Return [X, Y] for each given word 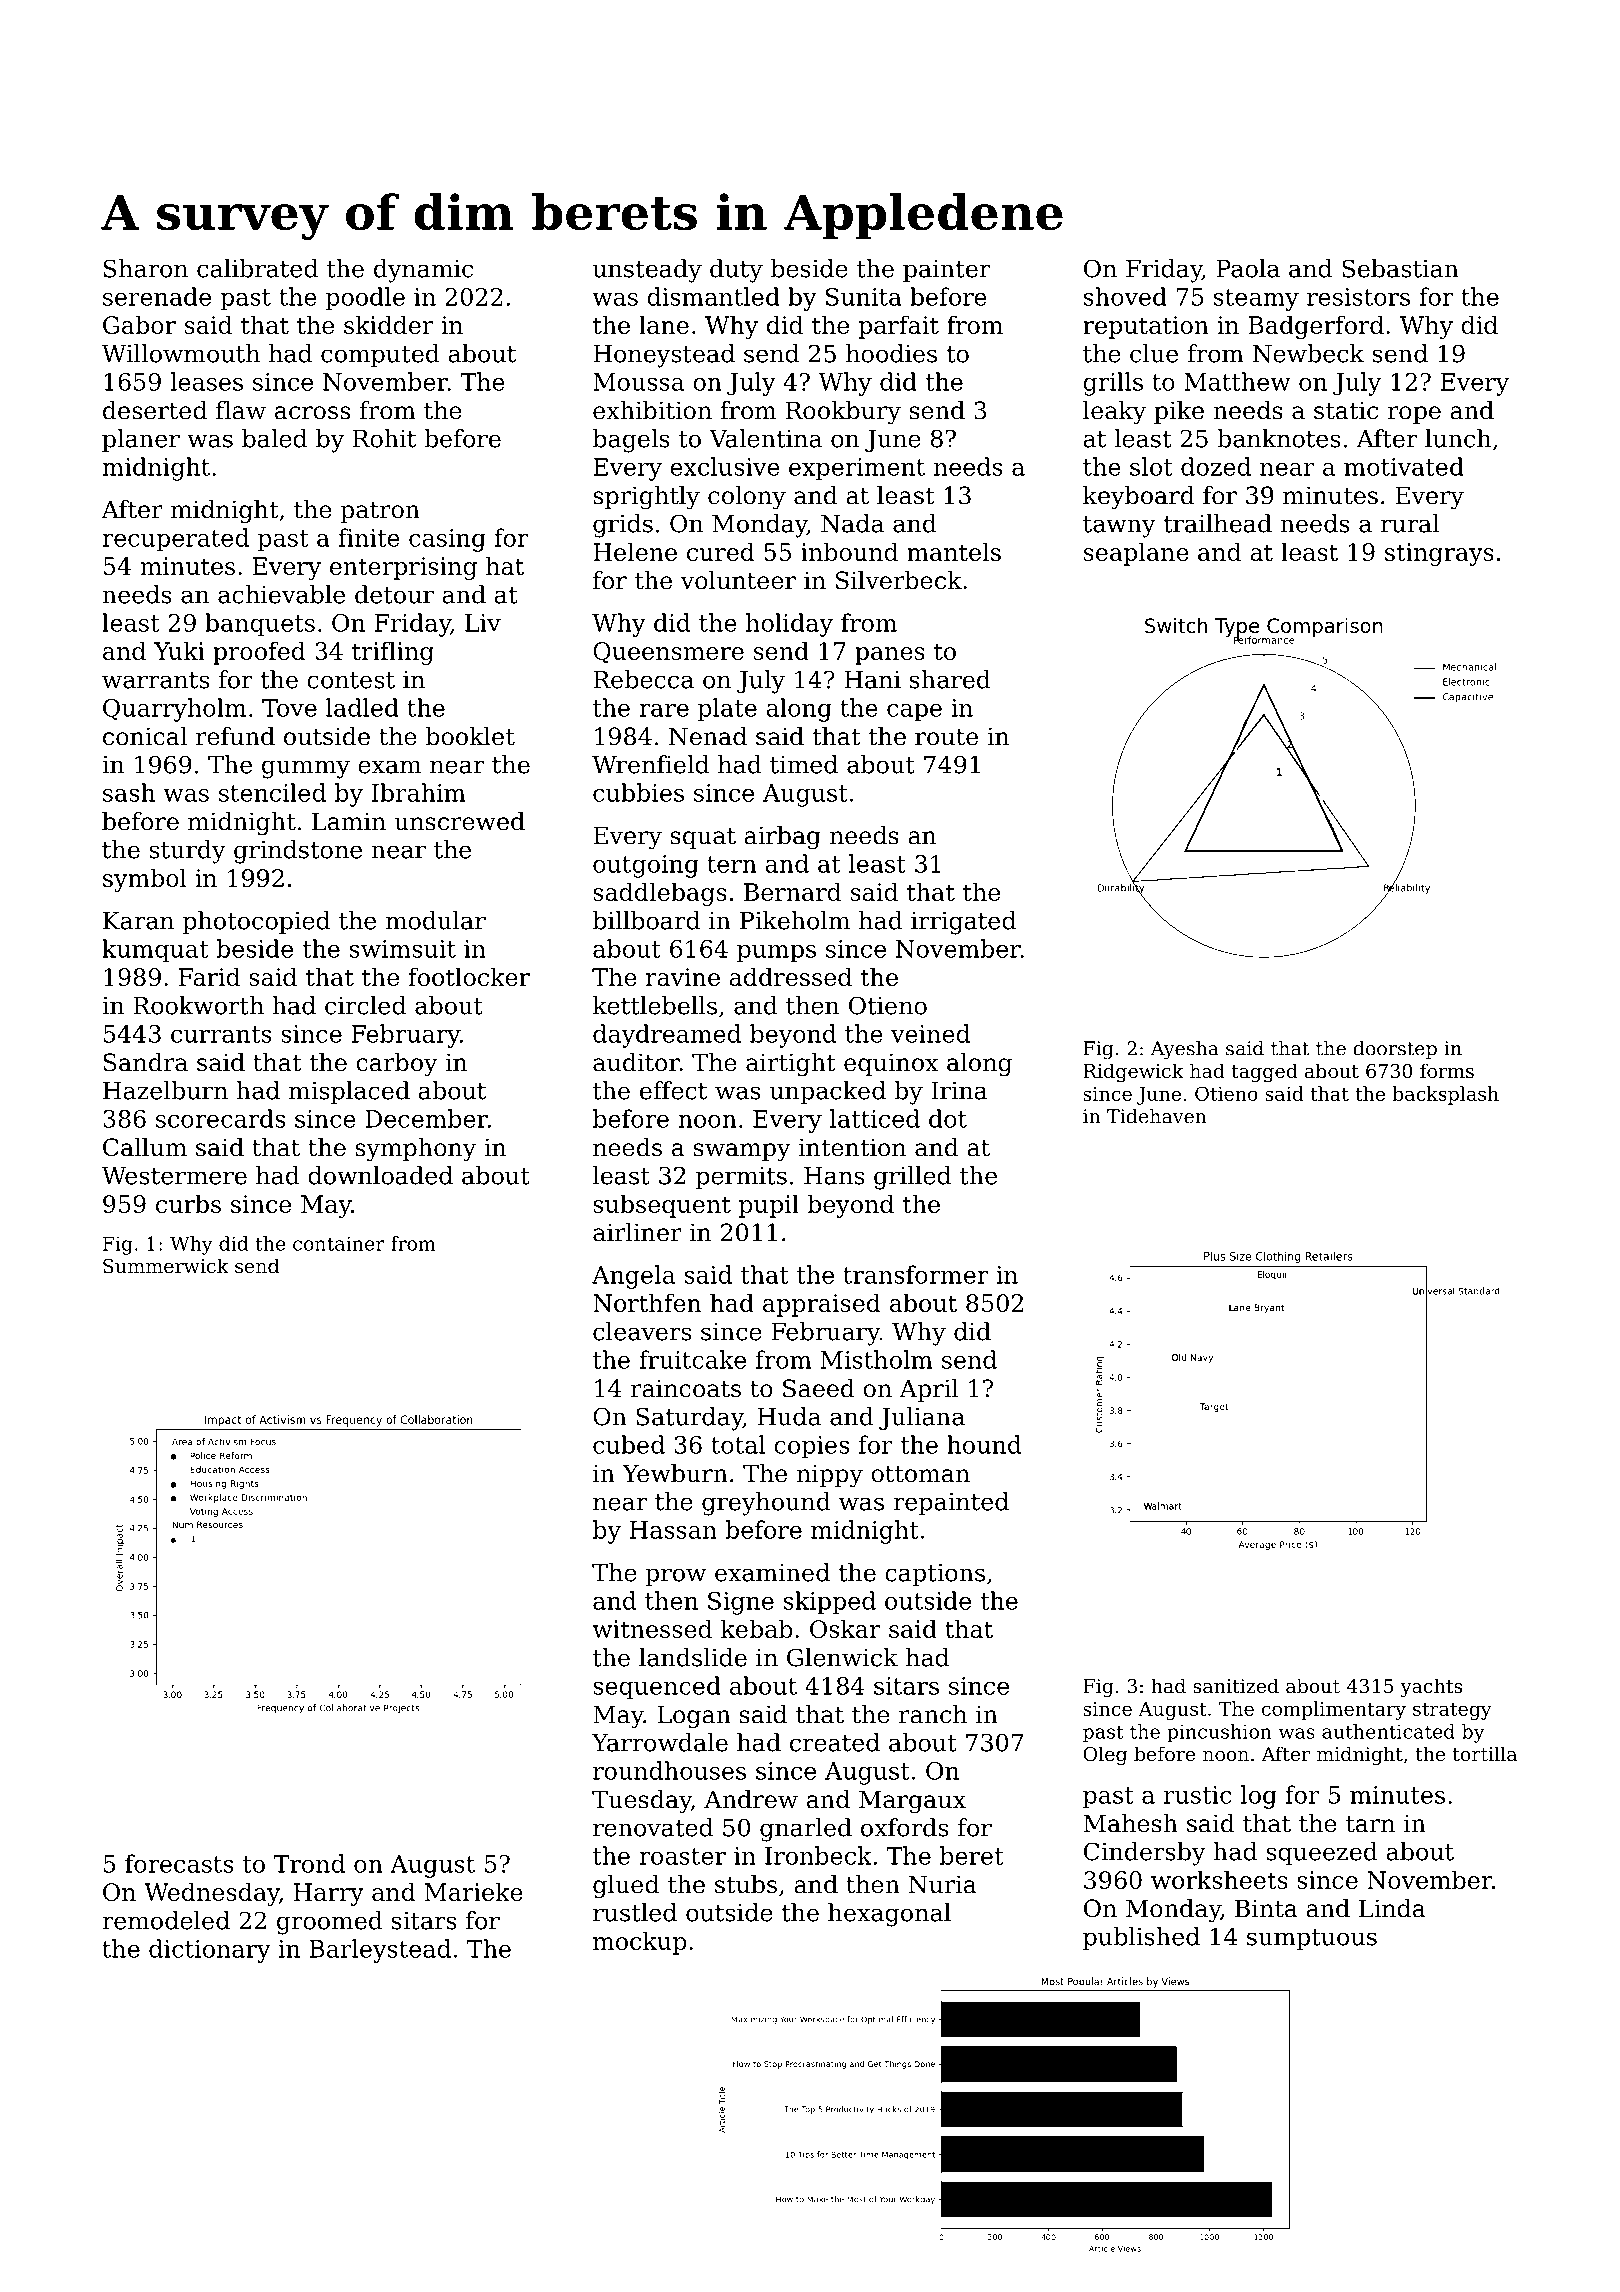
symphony [415, 1150]
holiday [789, 625]
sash [129, 792]
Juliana [922, 1418]
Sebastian [1400, 268]
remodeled [166, 1920]
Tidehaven [1157, 1116]
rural [1410, 523]
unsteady [647, 271]
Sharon [146, 268]
